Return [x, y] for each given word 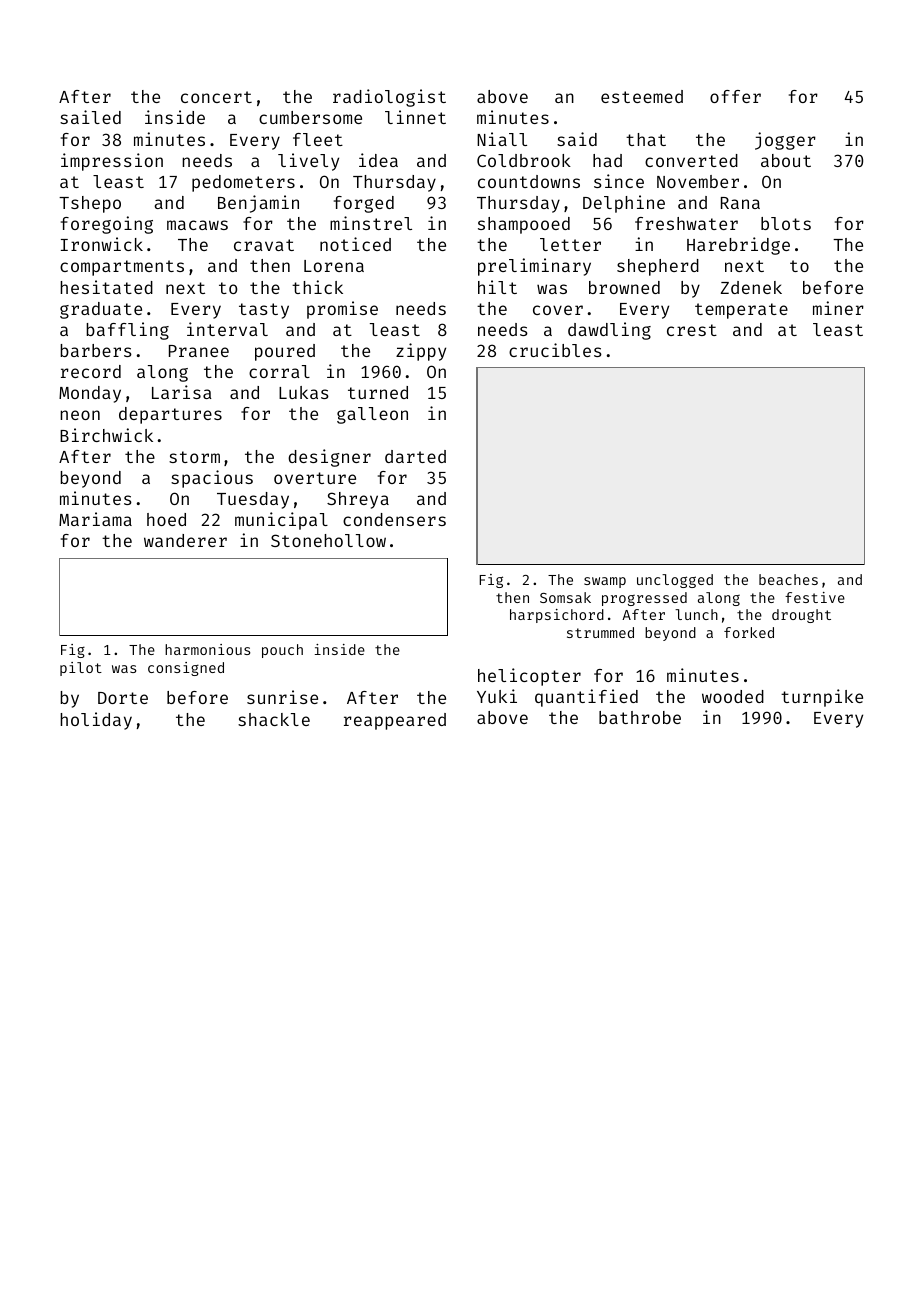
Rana [740, 203]
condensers [394, 519]
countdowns [529, 181]
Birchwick [106, 435]
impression [112, 162]
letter [570, 244]
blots [786, 223]
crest [692, 330]
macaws [197, 225]
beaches [788, 579]
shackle [274, 719]
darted [415, 456]
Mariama [95, 519]
